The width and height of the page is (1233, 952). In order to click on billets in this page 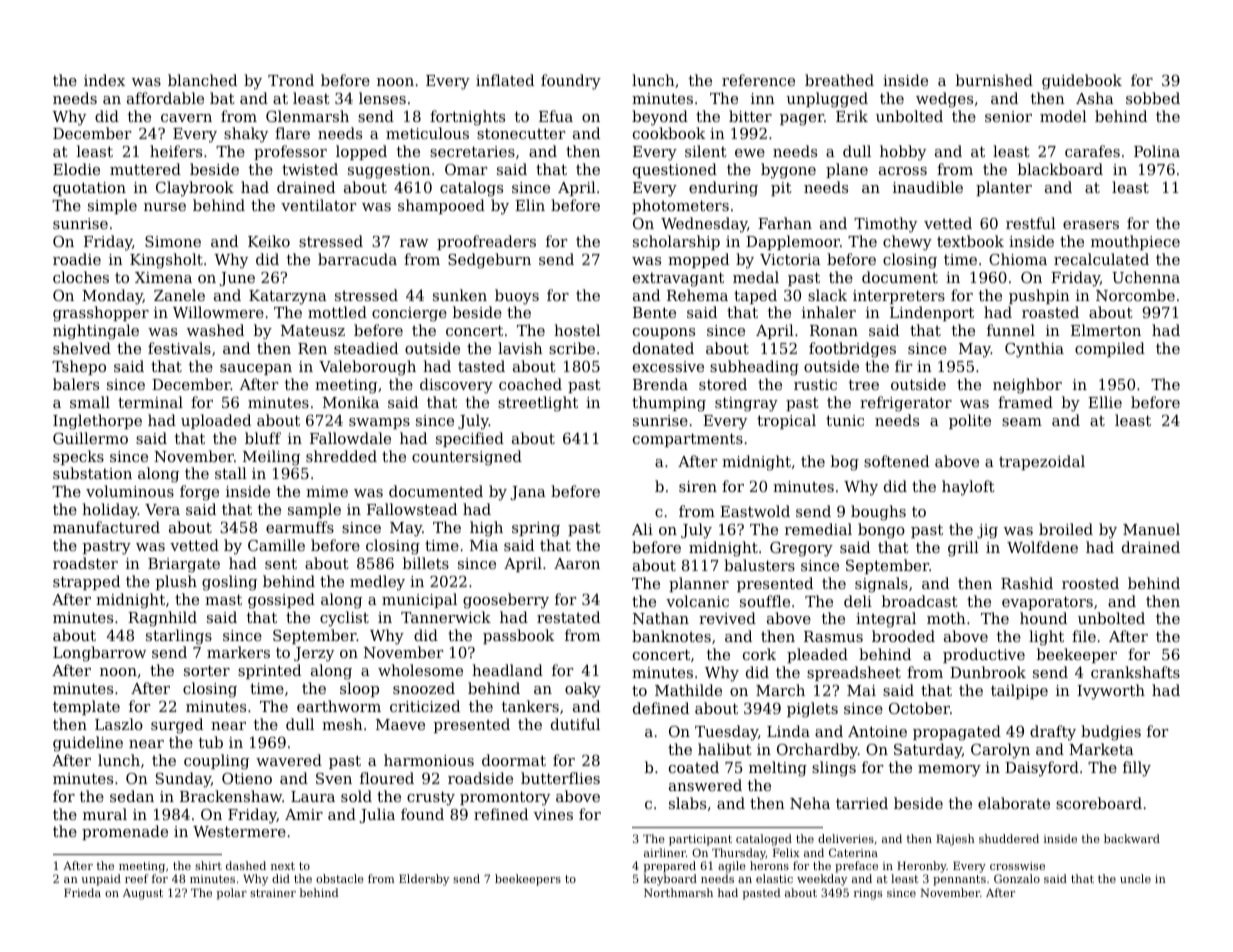, I will do `click(426, 563)`.
